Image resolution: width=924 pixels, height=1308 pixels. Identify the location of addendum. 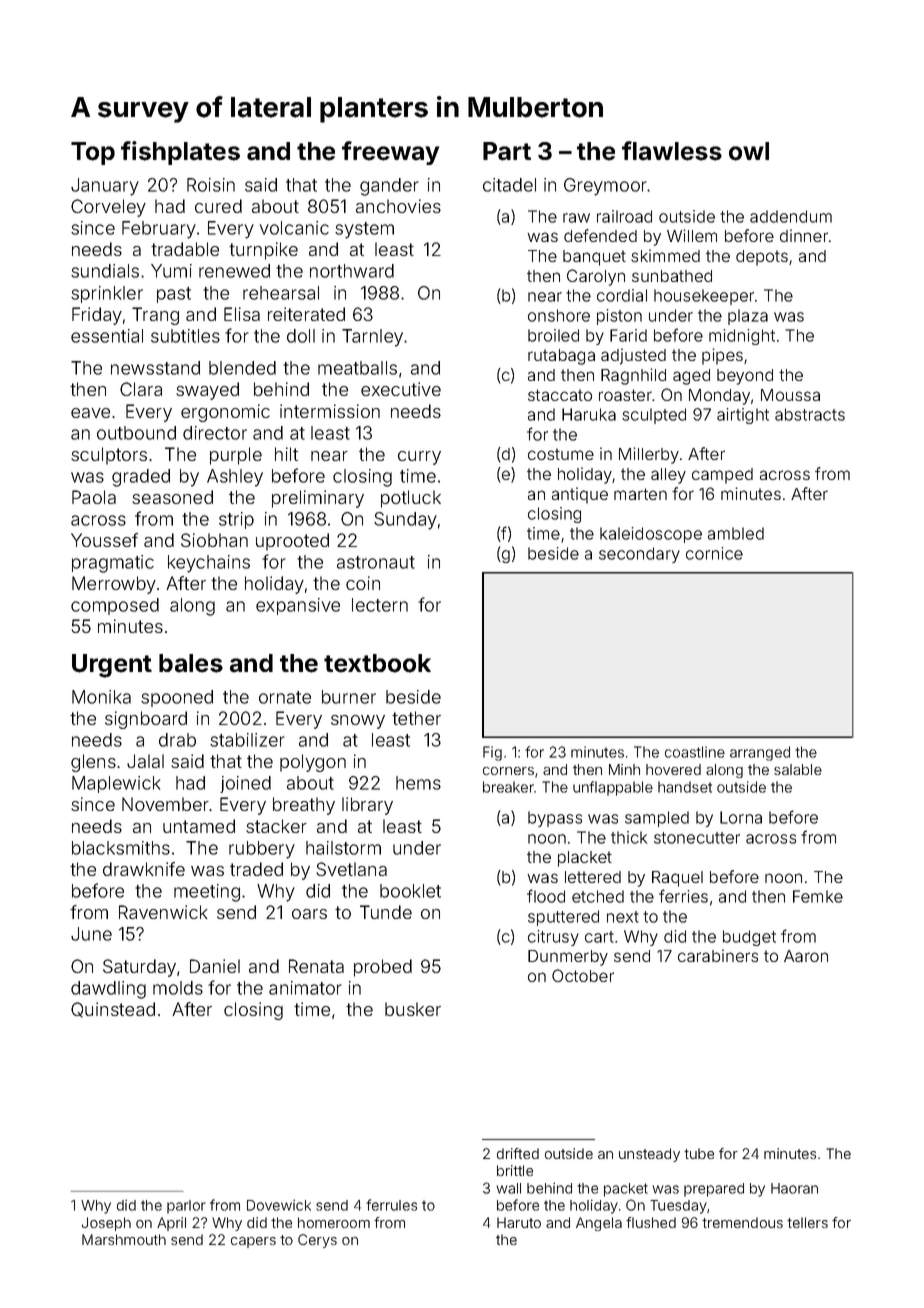
(791, 216).
